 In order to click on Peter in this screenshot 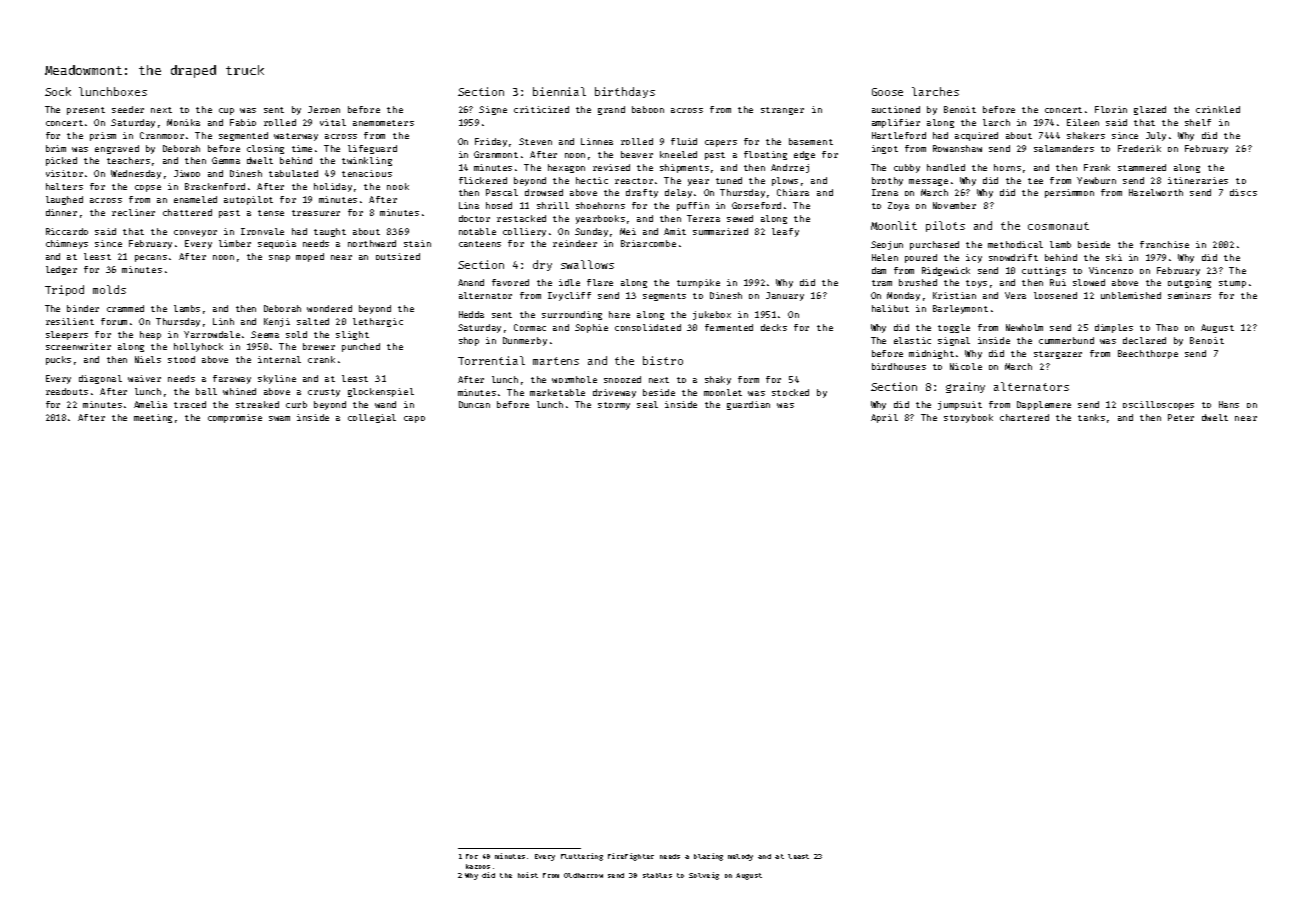, I will do `click(1181, 417)`.
